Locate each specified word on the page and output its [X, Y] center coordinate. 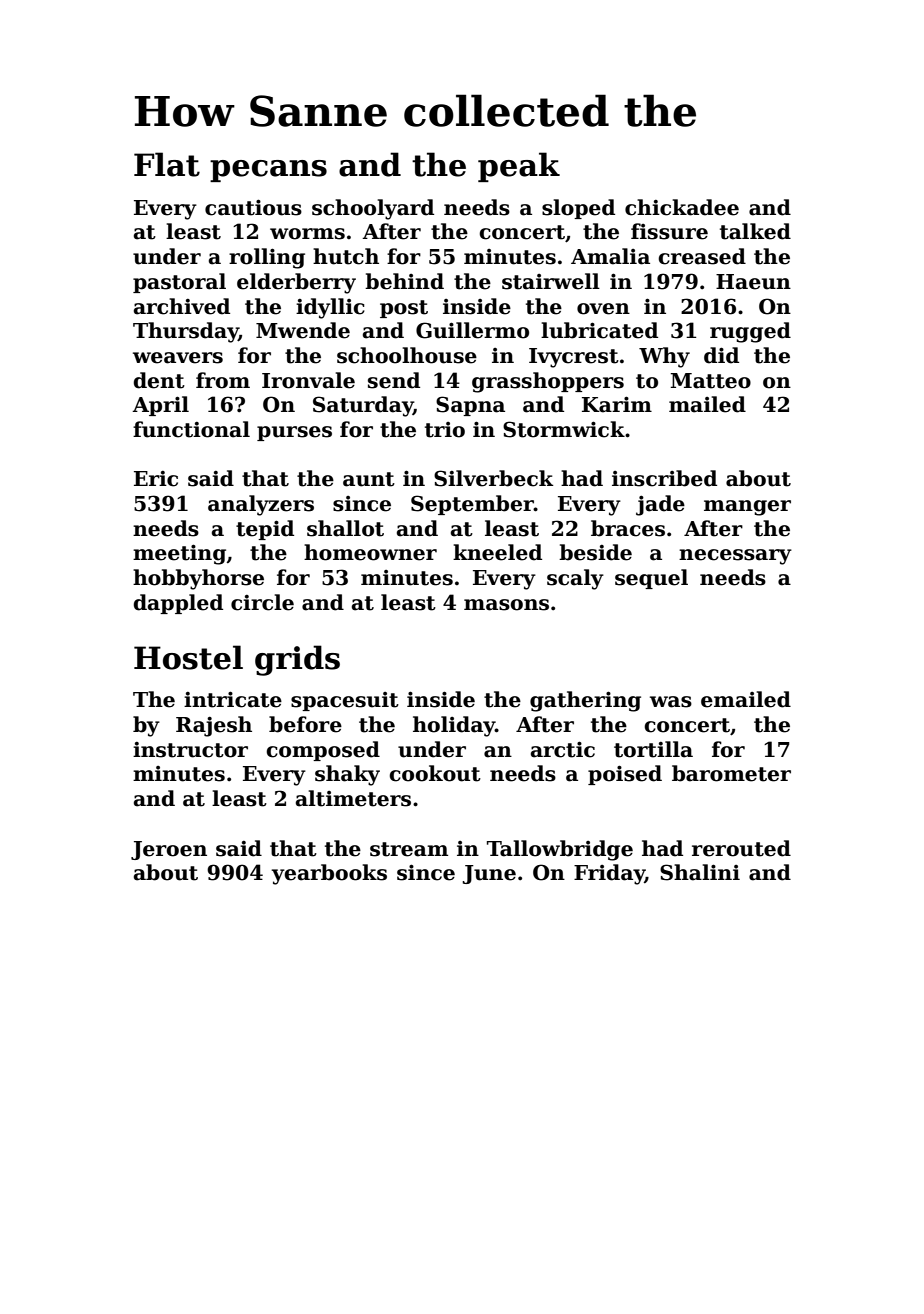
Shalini [700, 872]
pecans [268, 171]
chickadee [682, 207]
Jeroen [169, 850]
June [489, 874]
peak [519, 167]
